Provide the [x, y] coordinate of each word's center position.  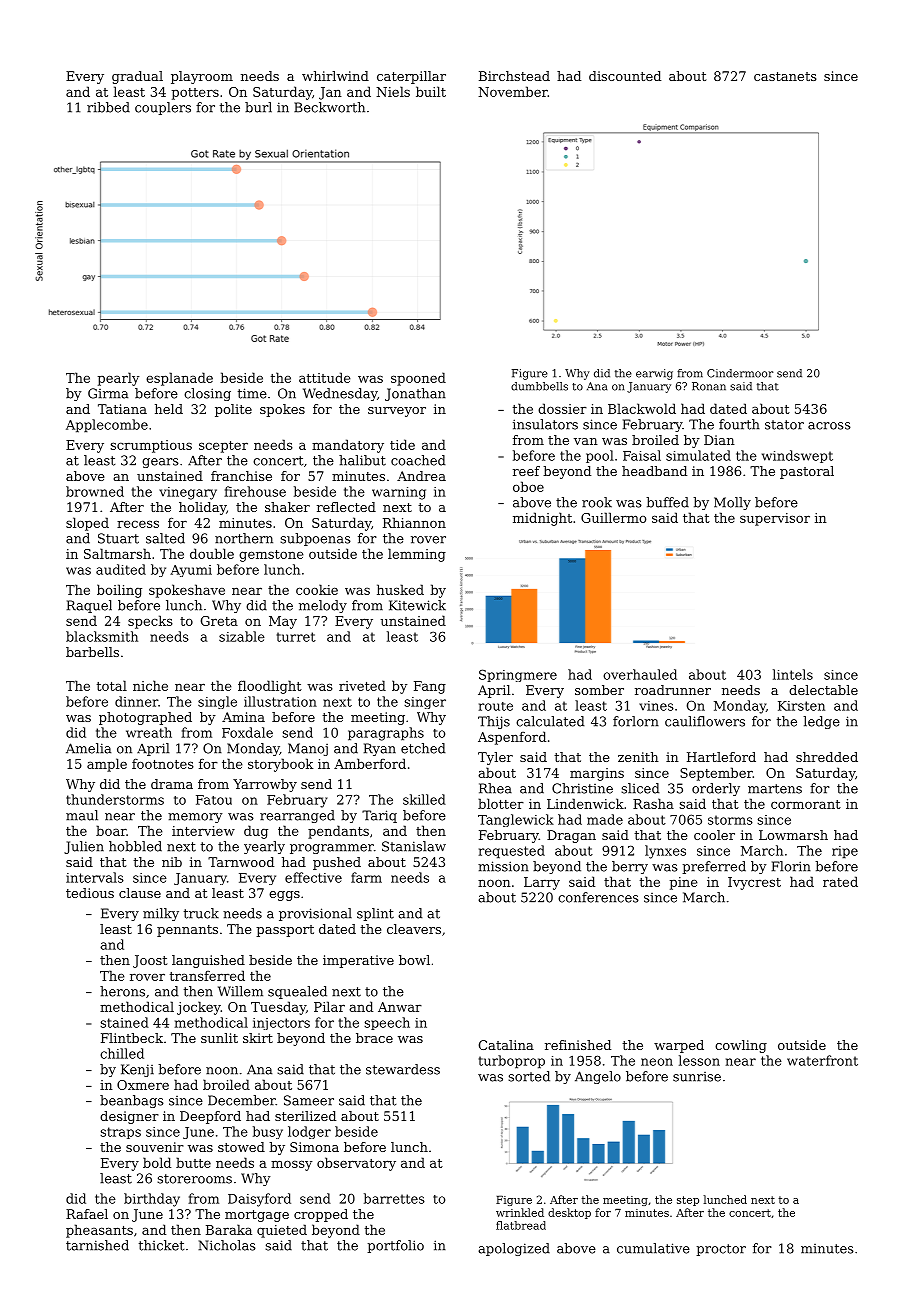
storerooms [195, 1179]
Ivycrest [754, 883]
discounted [625, 76]
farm [366, 877]
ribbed [108, 107]
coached [418, 460]
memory [195, 818]
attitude [325, 377]
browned [95, 491]
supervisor [775, 519]
